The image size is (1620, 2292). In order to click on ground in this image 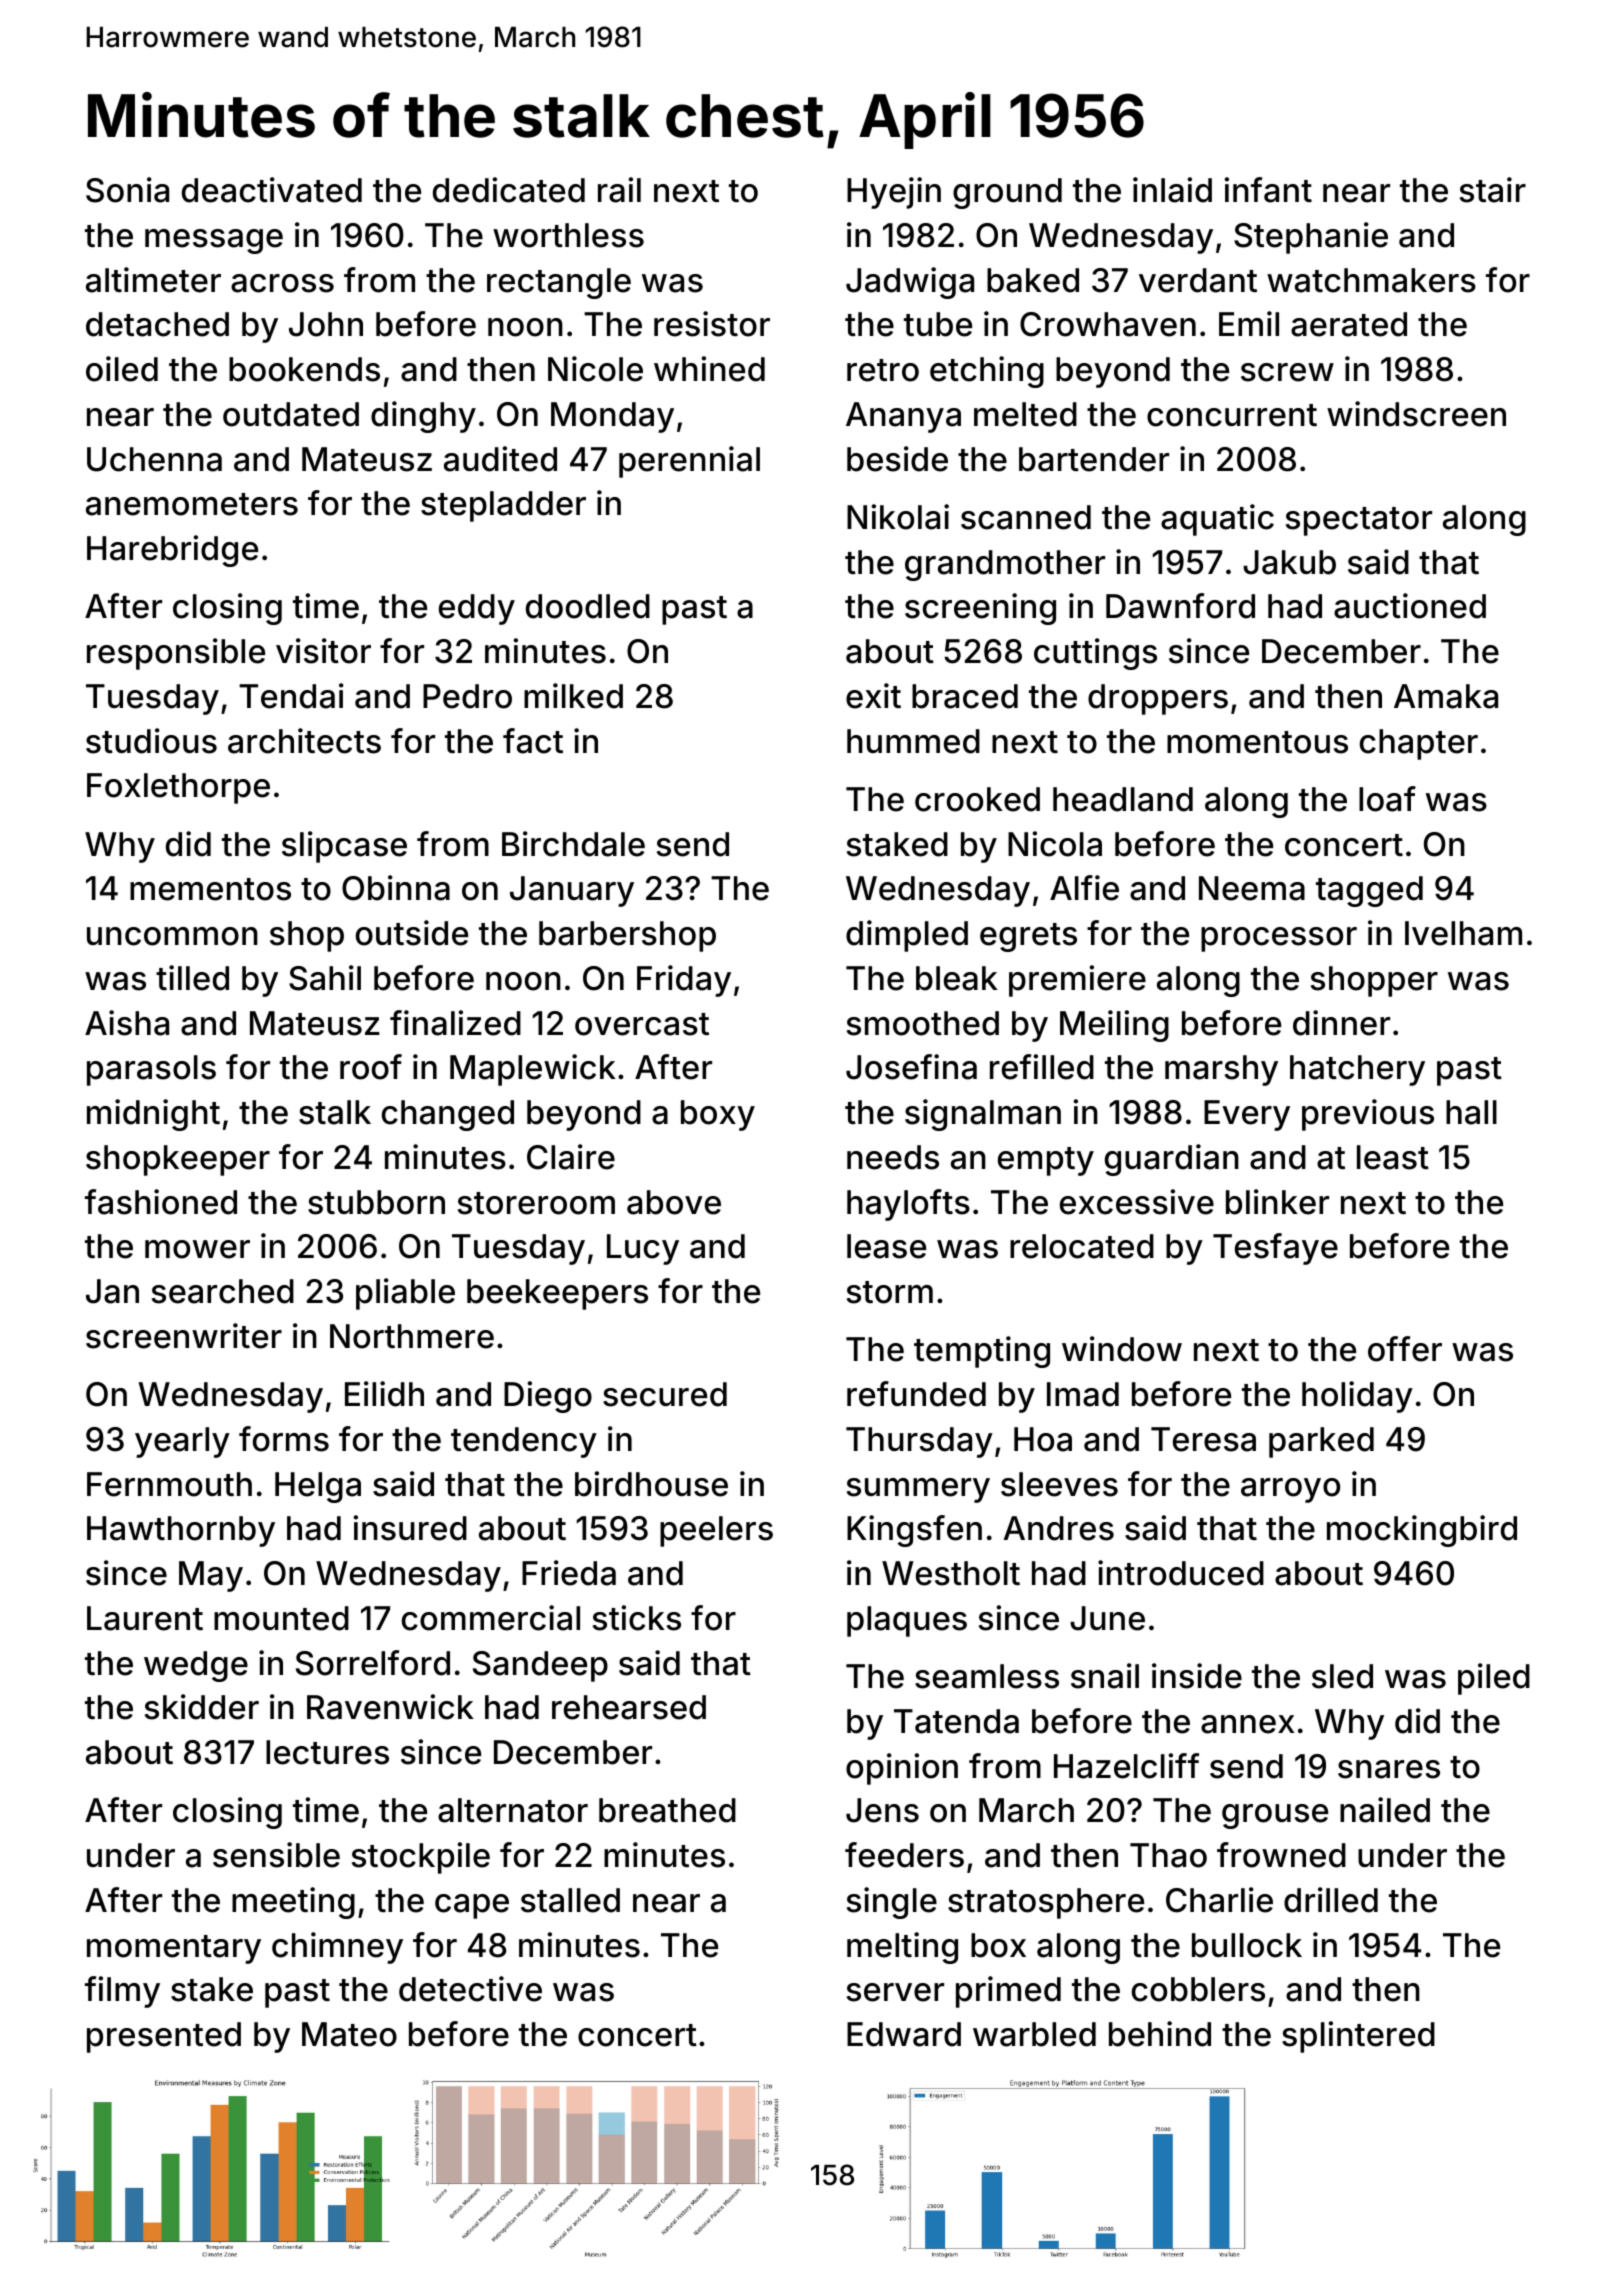, I will do `click(1007, 193)`.
